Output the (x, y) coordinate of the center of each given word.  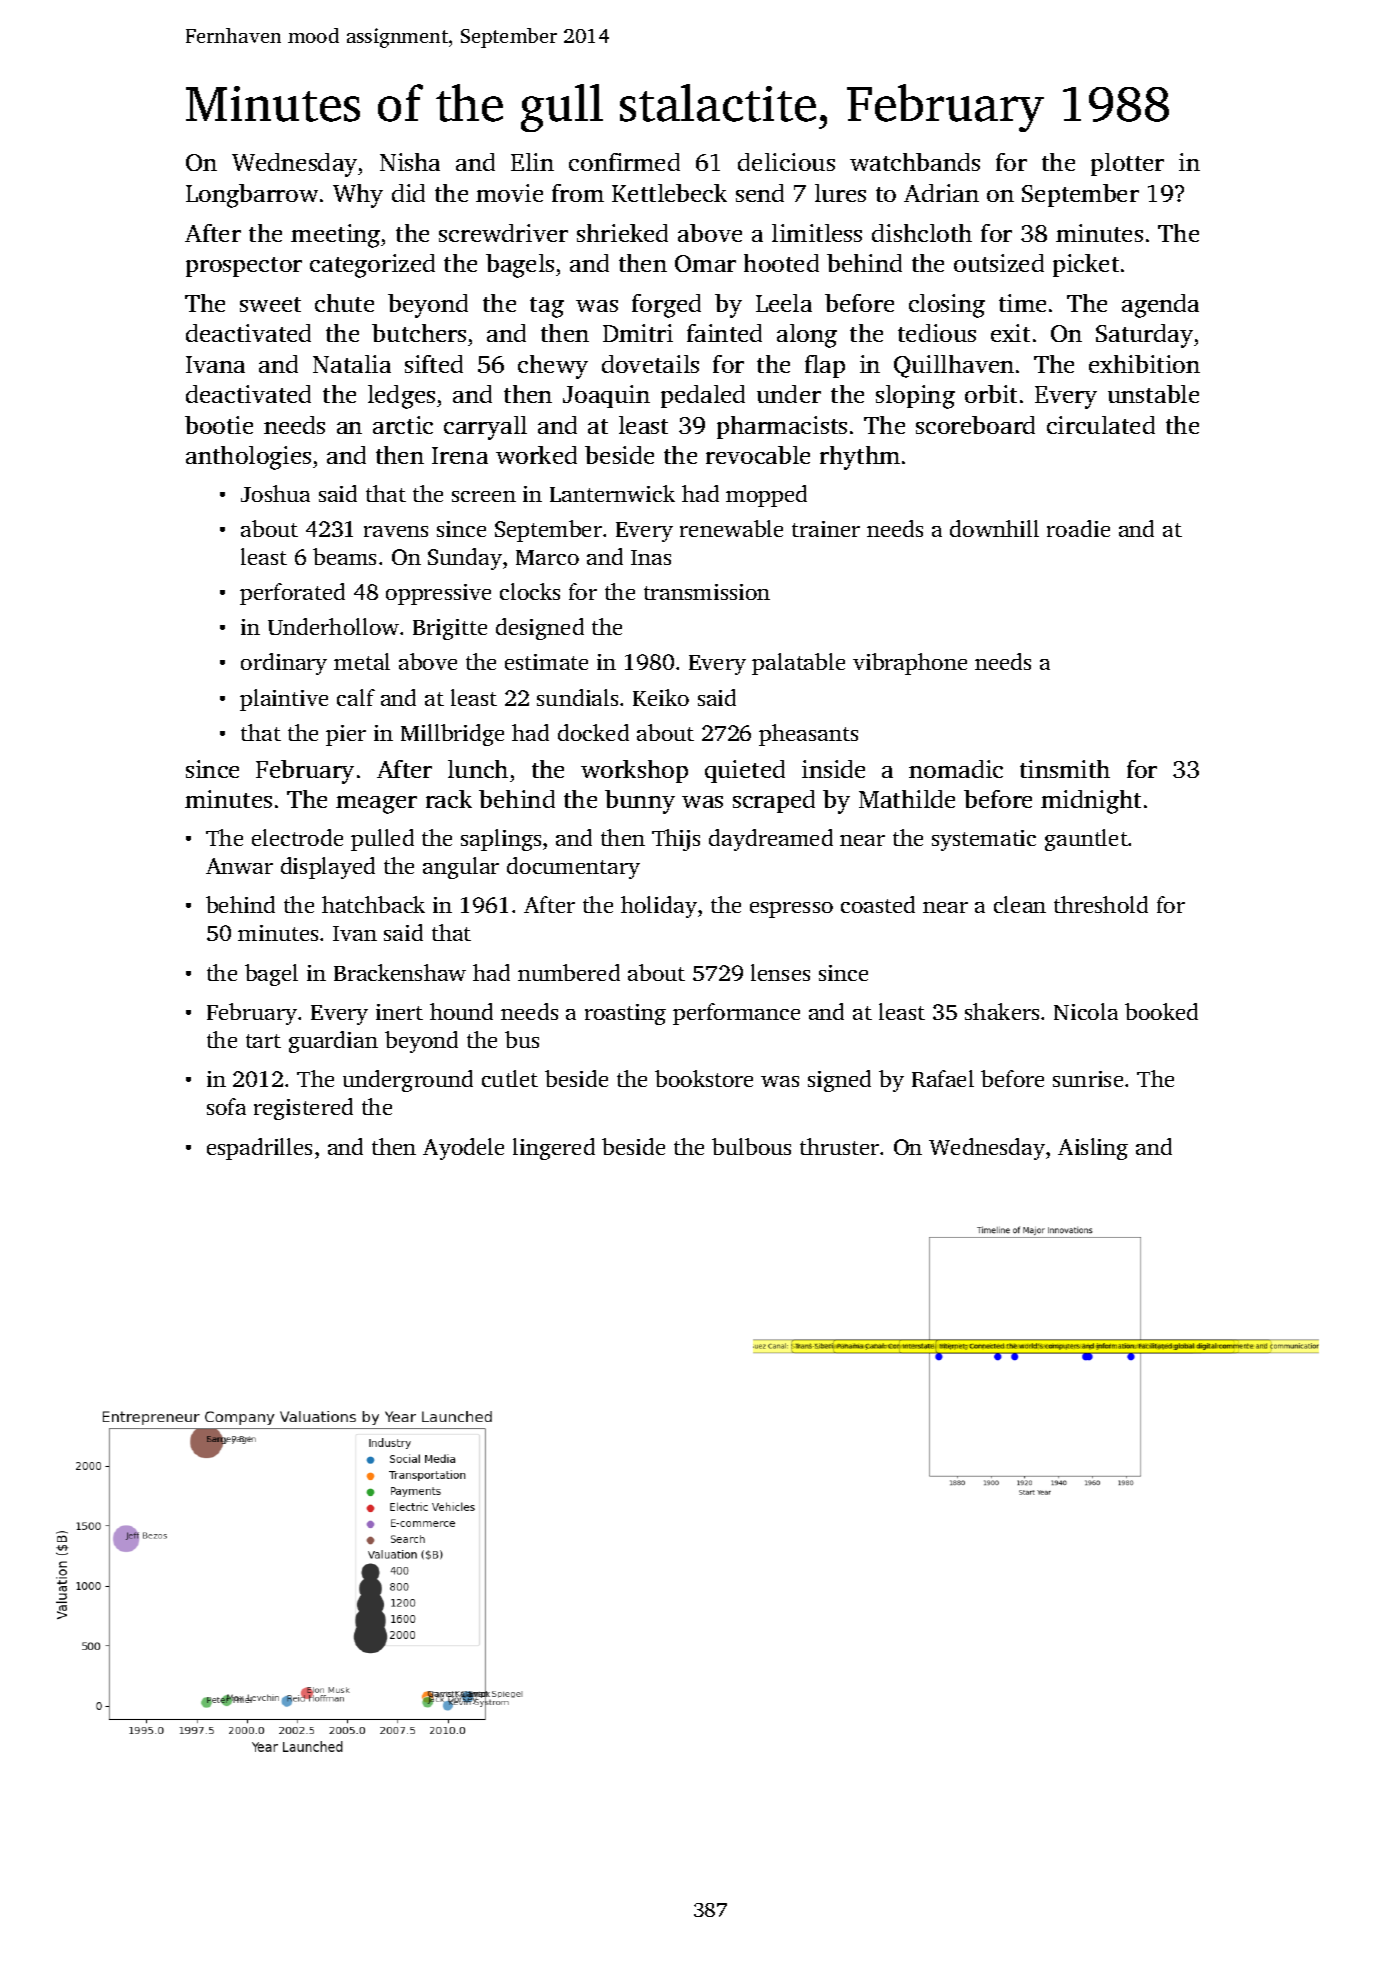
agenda (1160, 306)
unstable (1153, 394)
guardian (333, 1042)
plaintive (284, 700)
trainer (826, 529)
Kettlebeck (669, 193)
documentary (573, 868)
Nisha (410, 162)
